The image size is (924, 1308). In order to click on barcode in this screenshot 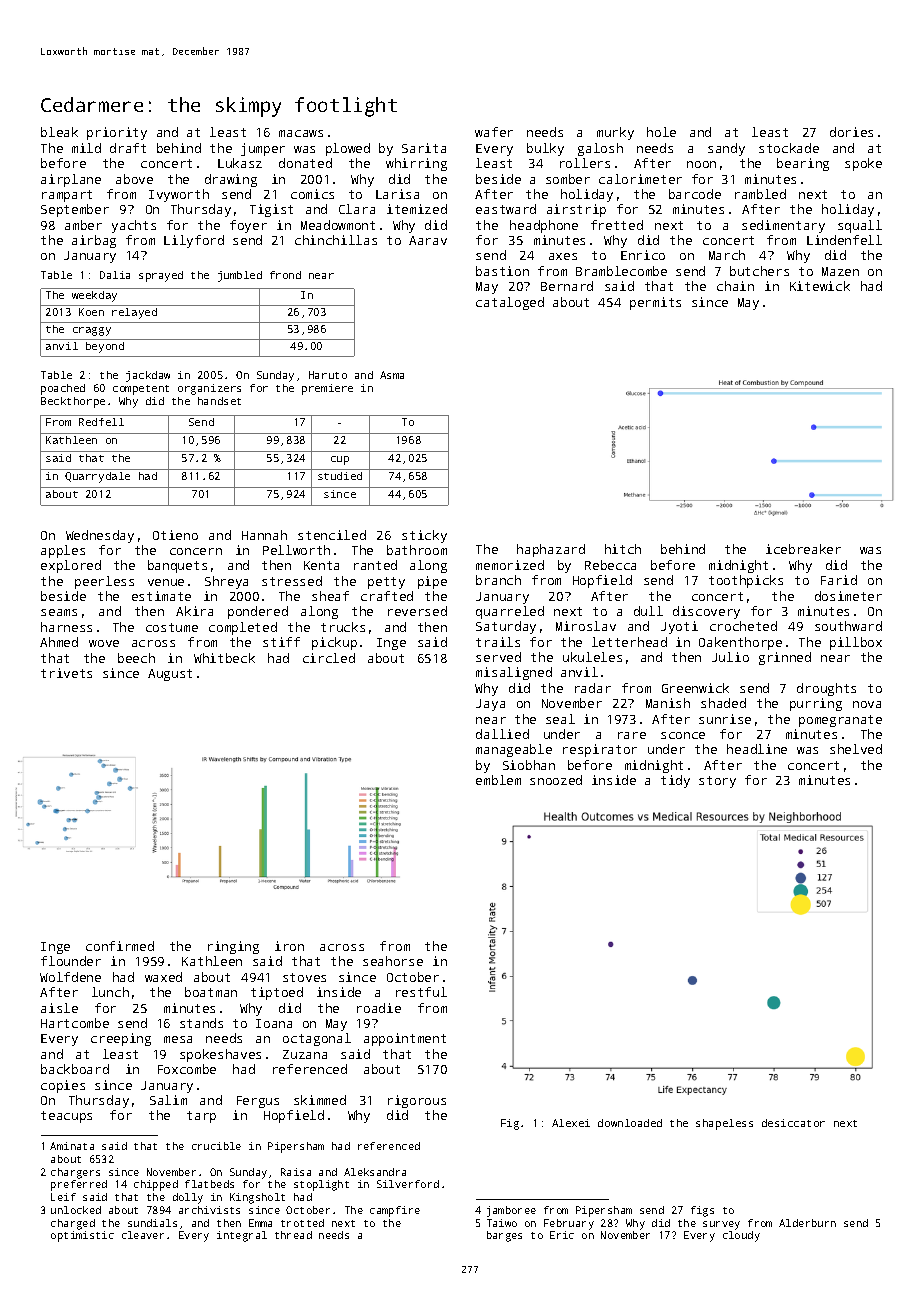, I will do `click(695, 194)`.
